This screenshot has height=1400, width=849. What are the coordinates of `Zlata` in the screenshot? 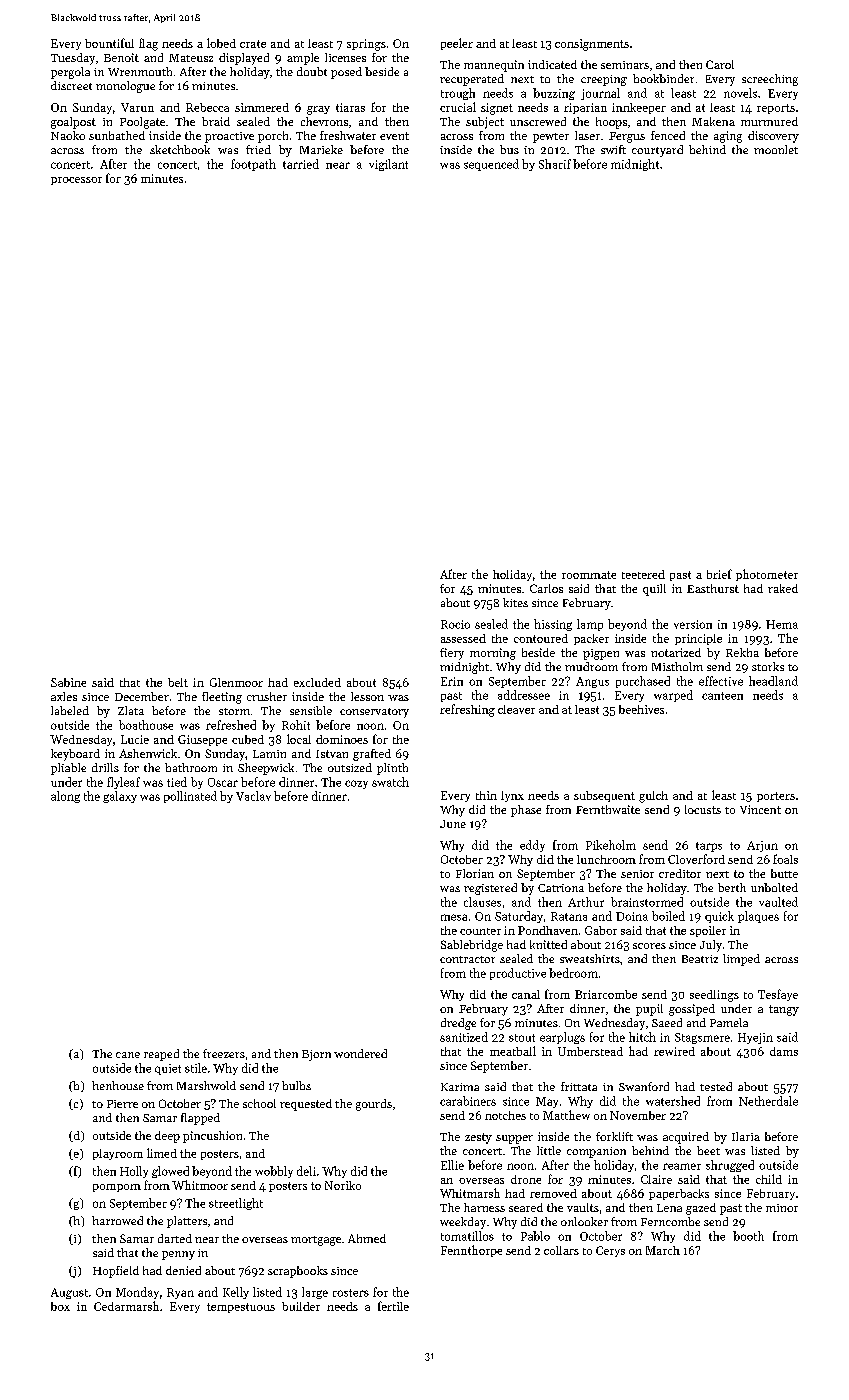 It's located at (131, 710).
